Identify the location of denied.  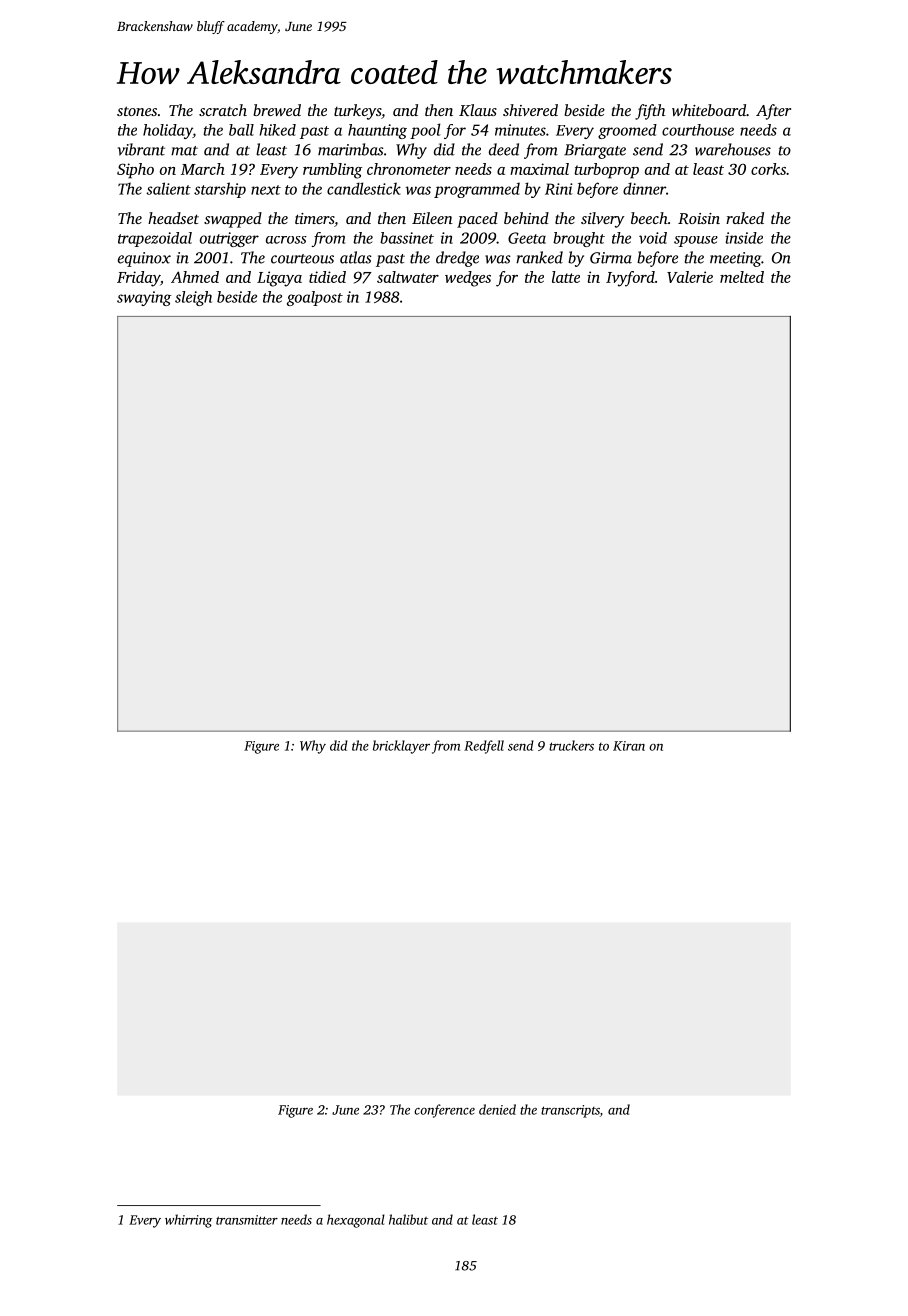
(497, 1109).
